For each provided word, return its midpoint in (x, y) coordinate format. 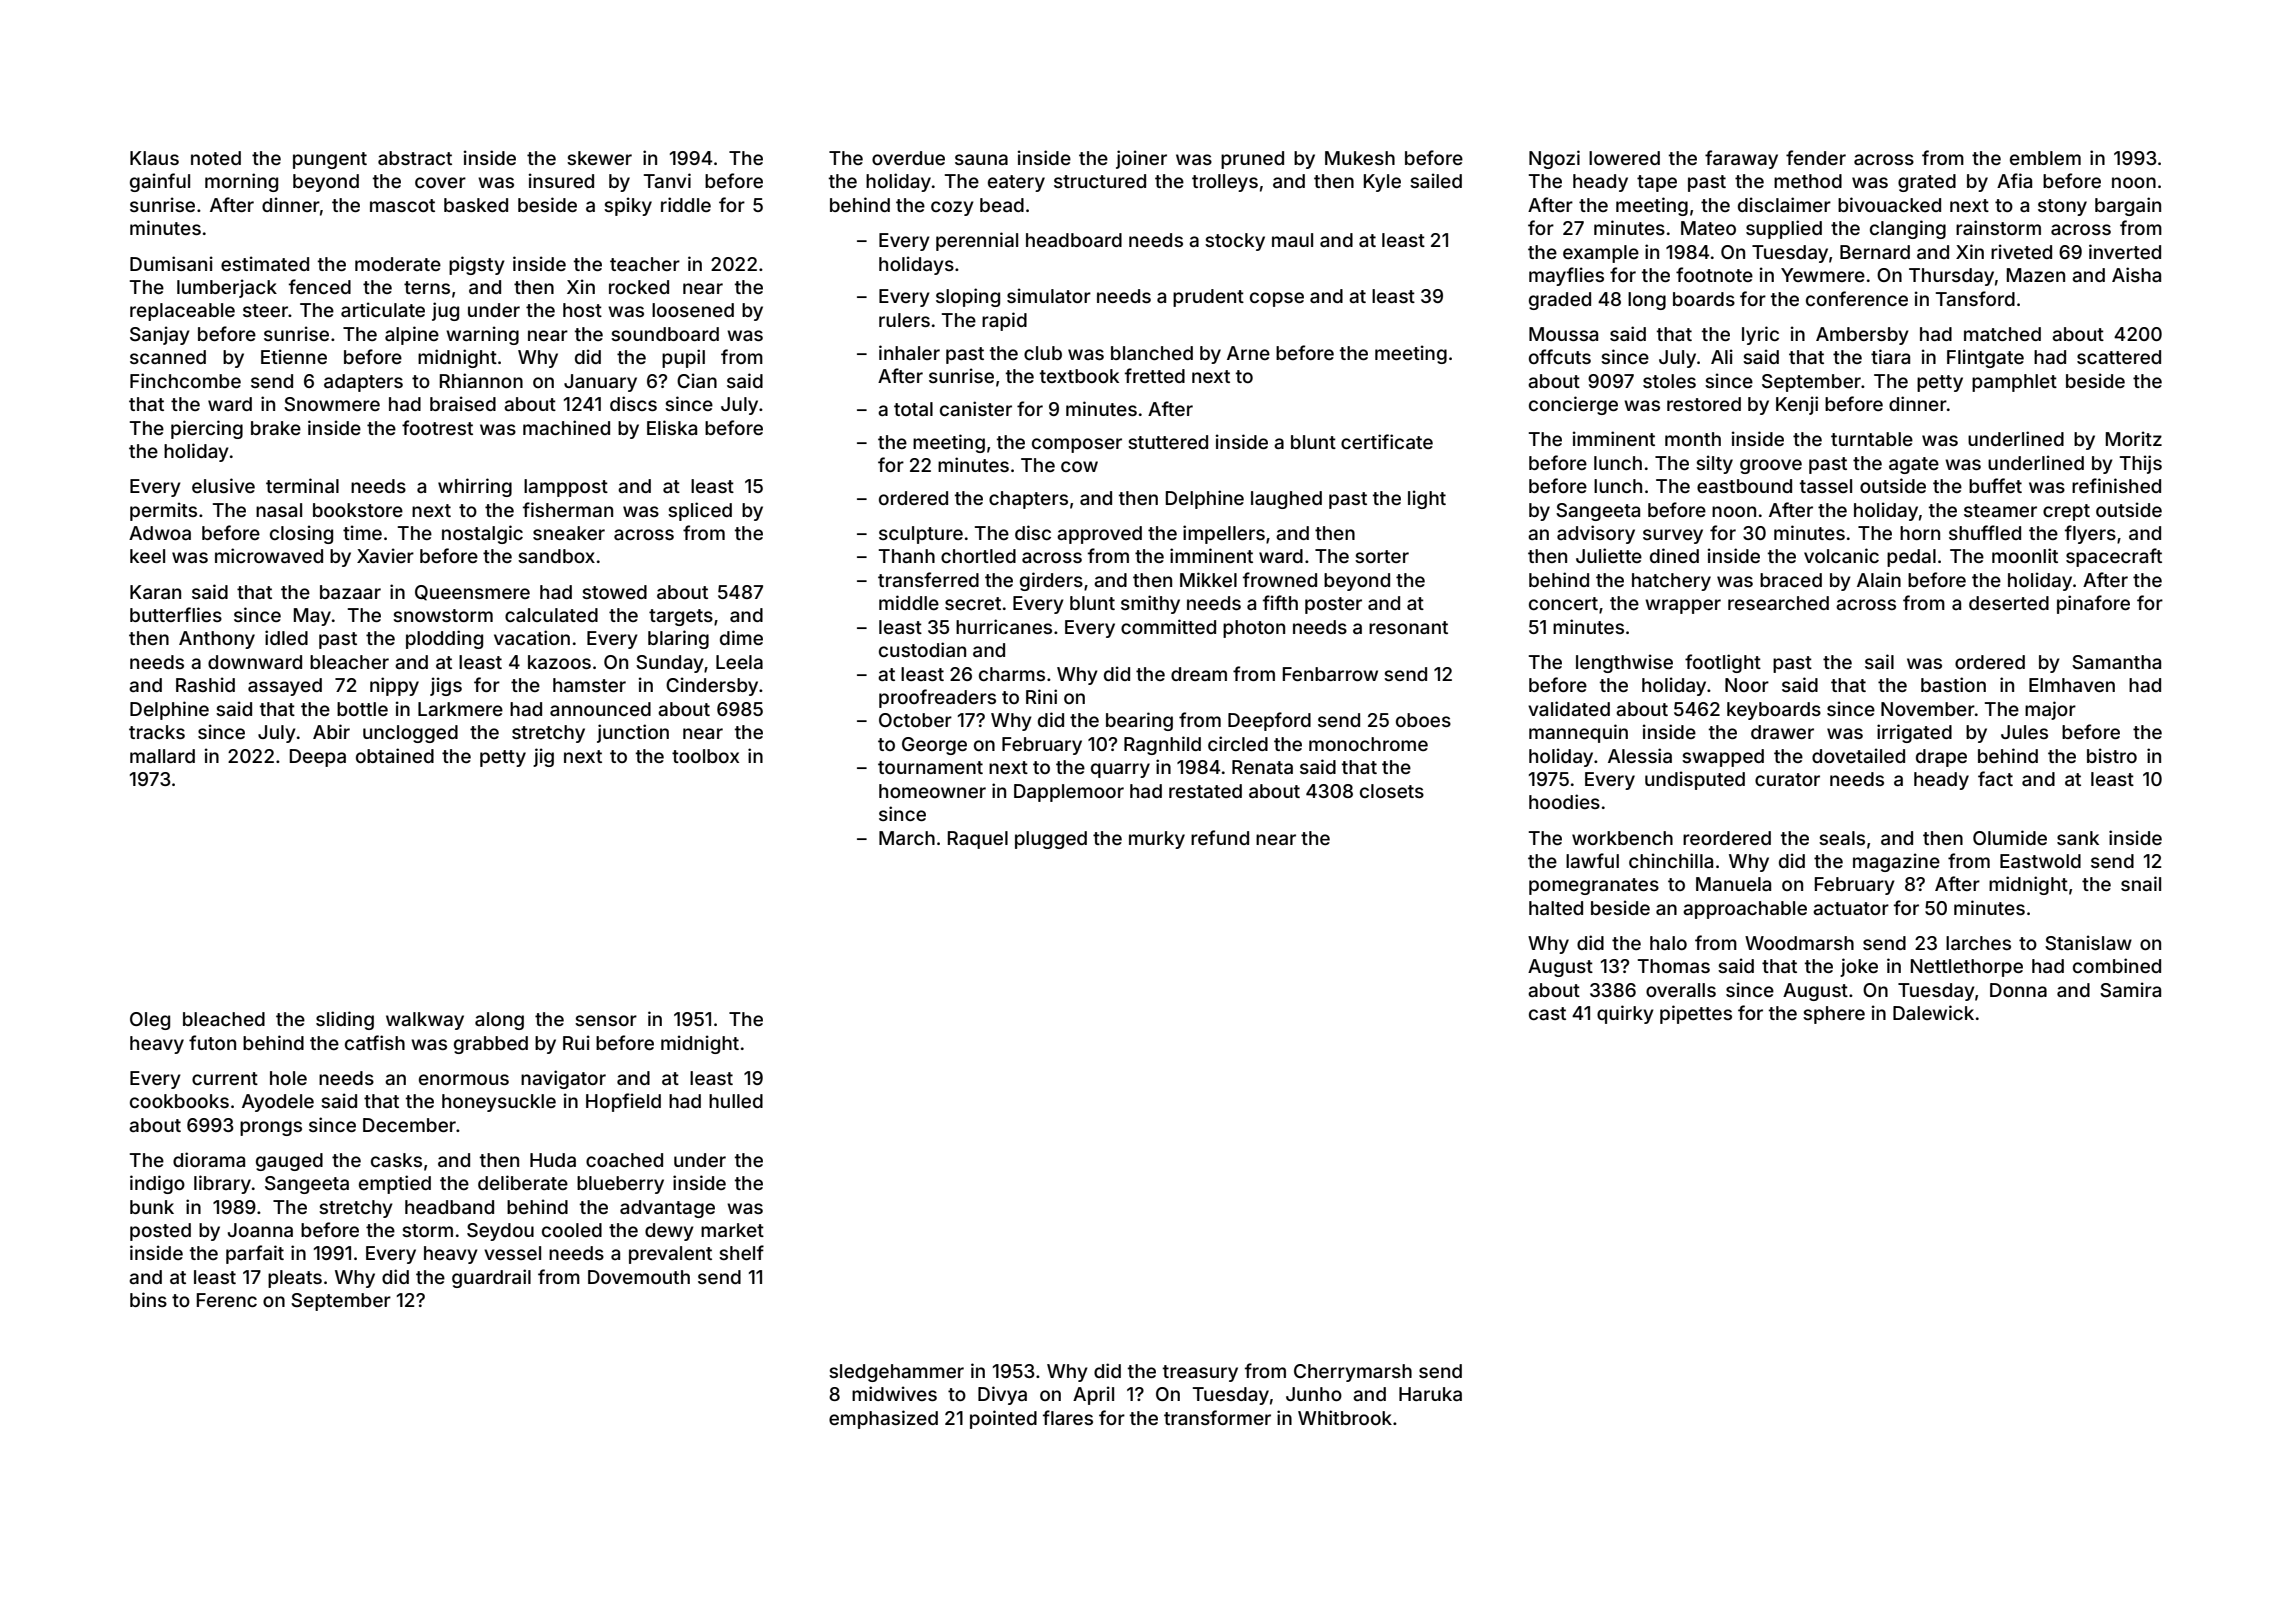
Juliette (1609, 555)
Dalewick (1933, 1012)
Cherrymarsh (1353, 1373)
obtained (395, 755)
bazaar (350, 592)
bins (148, 1299)
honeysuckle (499, 1103)
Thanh (907, 556)
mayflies (1566, 276)
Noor (1747, 685)
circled (1238, 743)
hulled (736, 1101)
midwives (894, 1393)
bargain (2128, 206)
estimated (265, 263)
